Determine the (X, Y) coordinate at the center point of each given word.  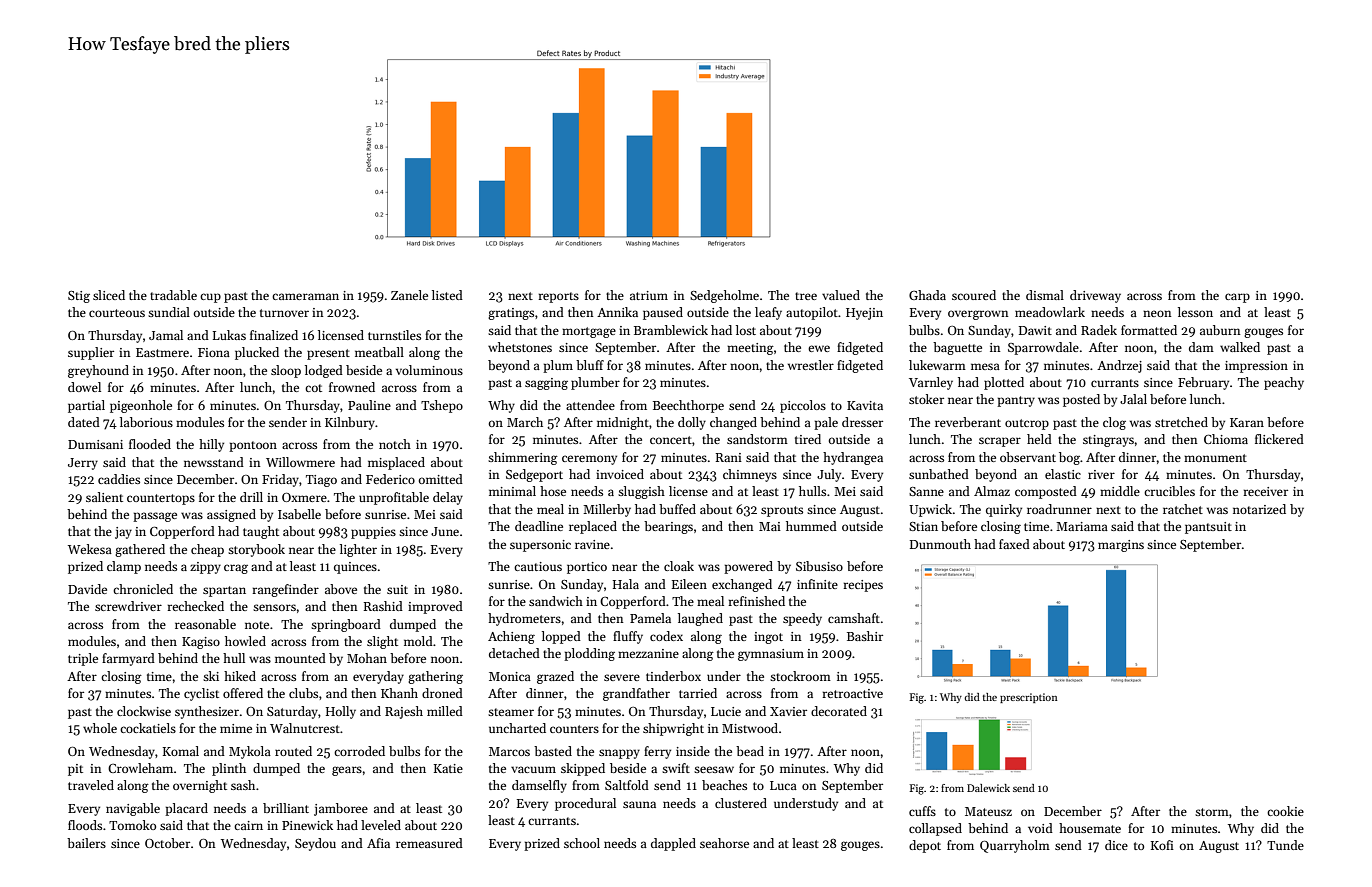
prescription (1029, 698)
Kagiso (201, 643)
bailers (86, 843)
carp (1237, 298)
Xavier (788, 711)
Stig (79, 297)
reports (558, 297)
